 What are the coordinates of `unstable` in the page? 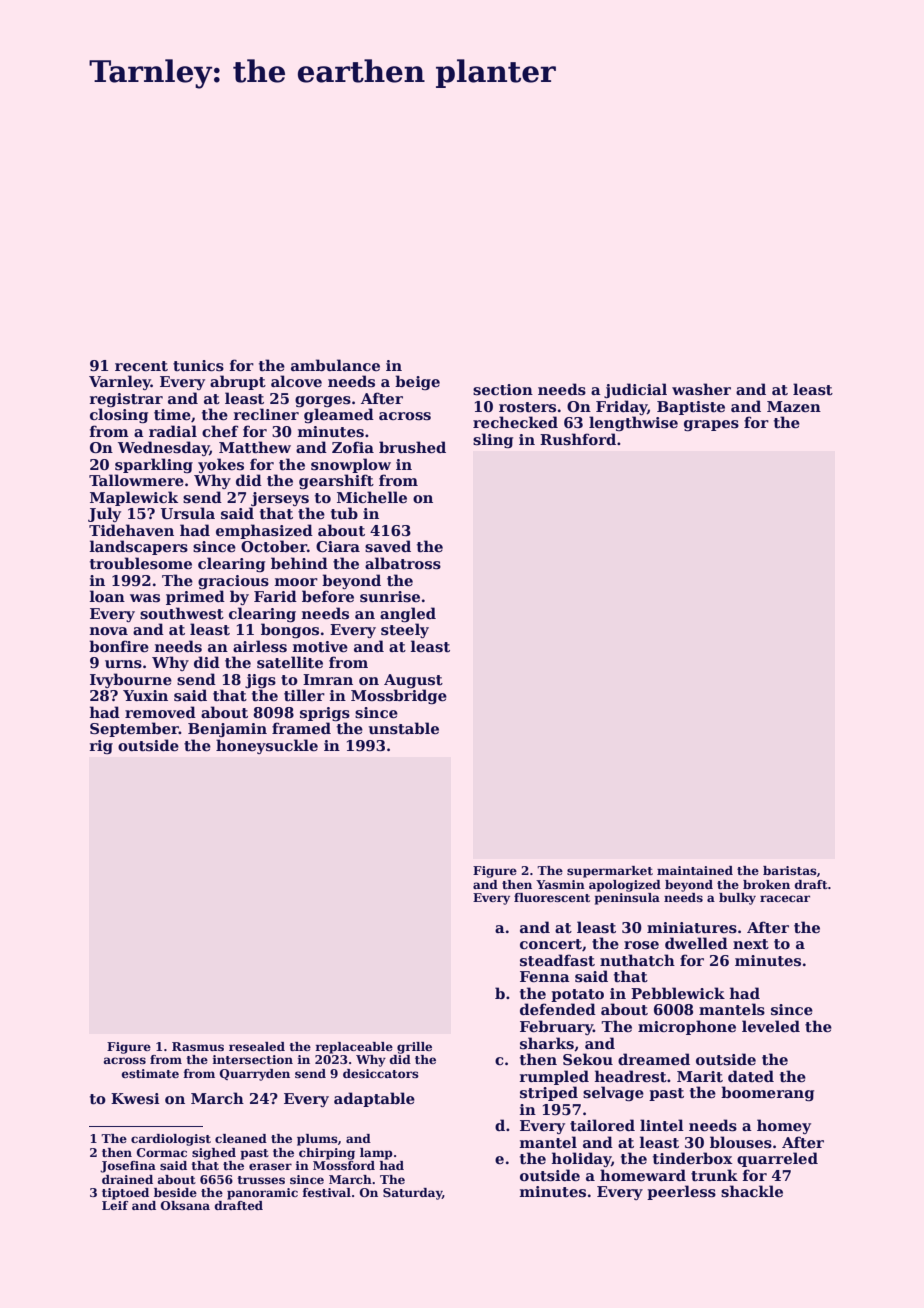 It's located at (404, 728).
